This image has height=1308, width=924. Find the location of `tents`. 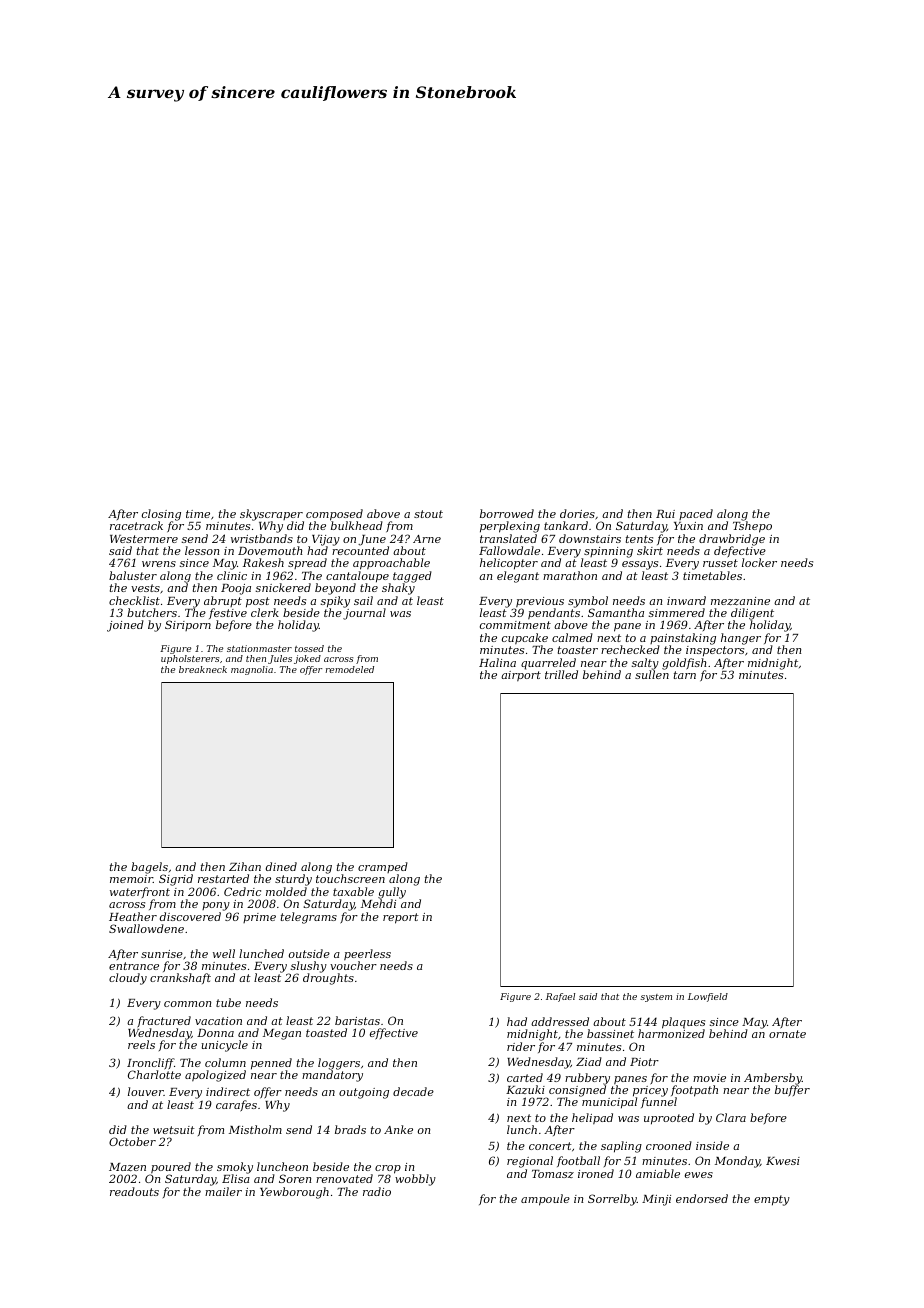

tents is located at coordinates (639, 539).
